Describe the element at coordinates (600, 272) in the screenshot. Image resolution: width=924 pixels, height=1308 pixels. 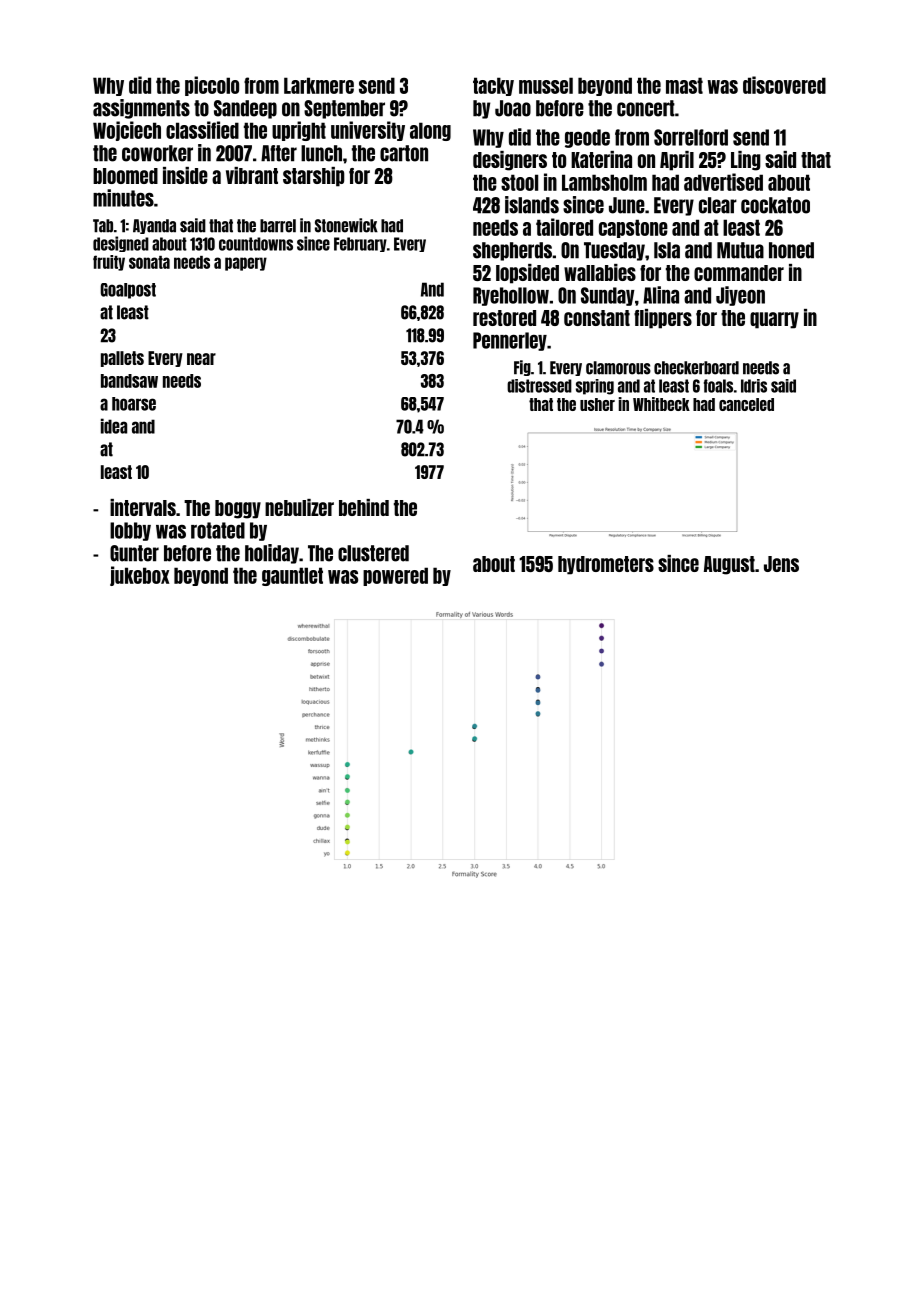
I see `wallabies` at that location.
